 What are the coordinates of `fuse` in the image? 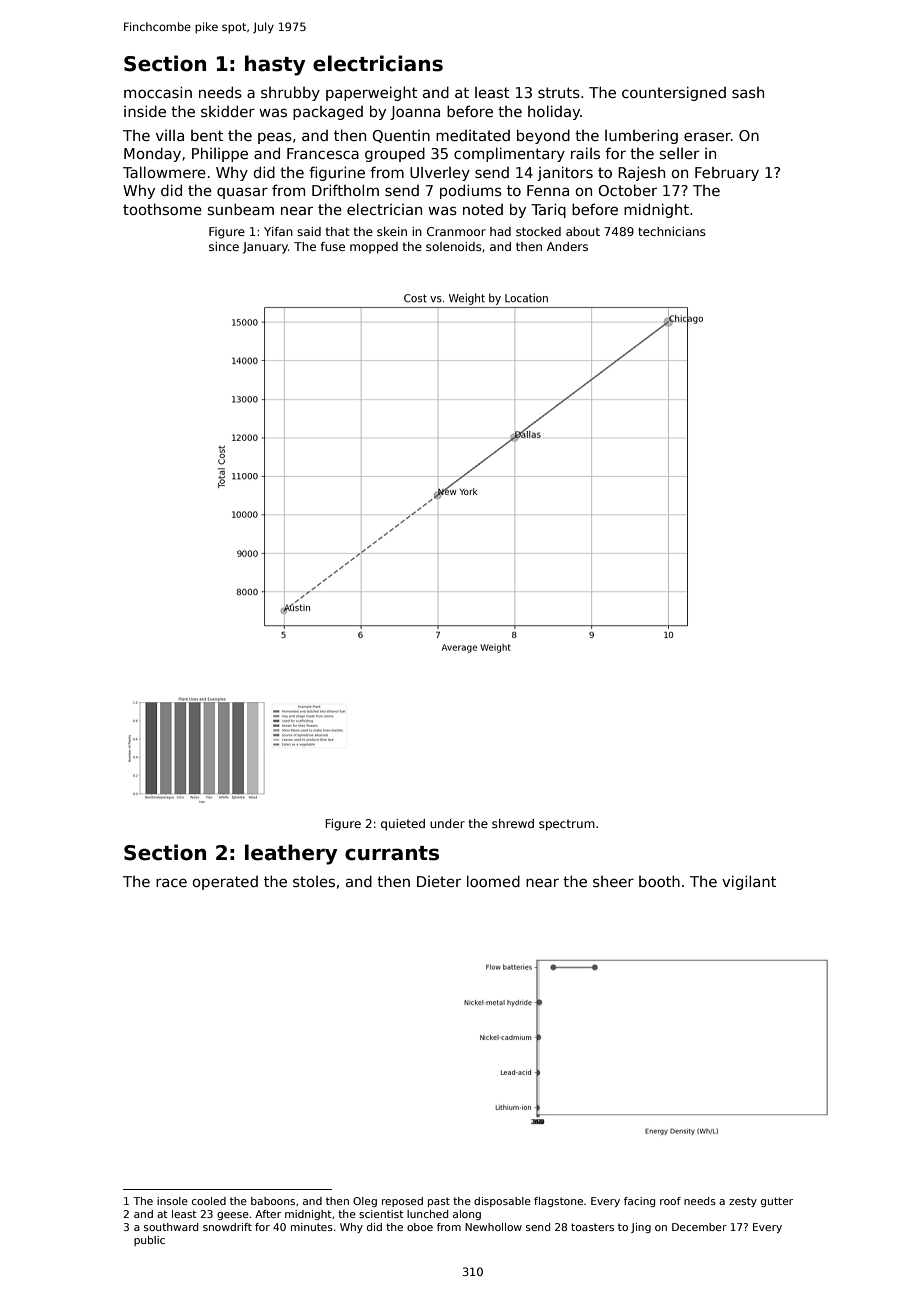 It's located at (333, 246).
